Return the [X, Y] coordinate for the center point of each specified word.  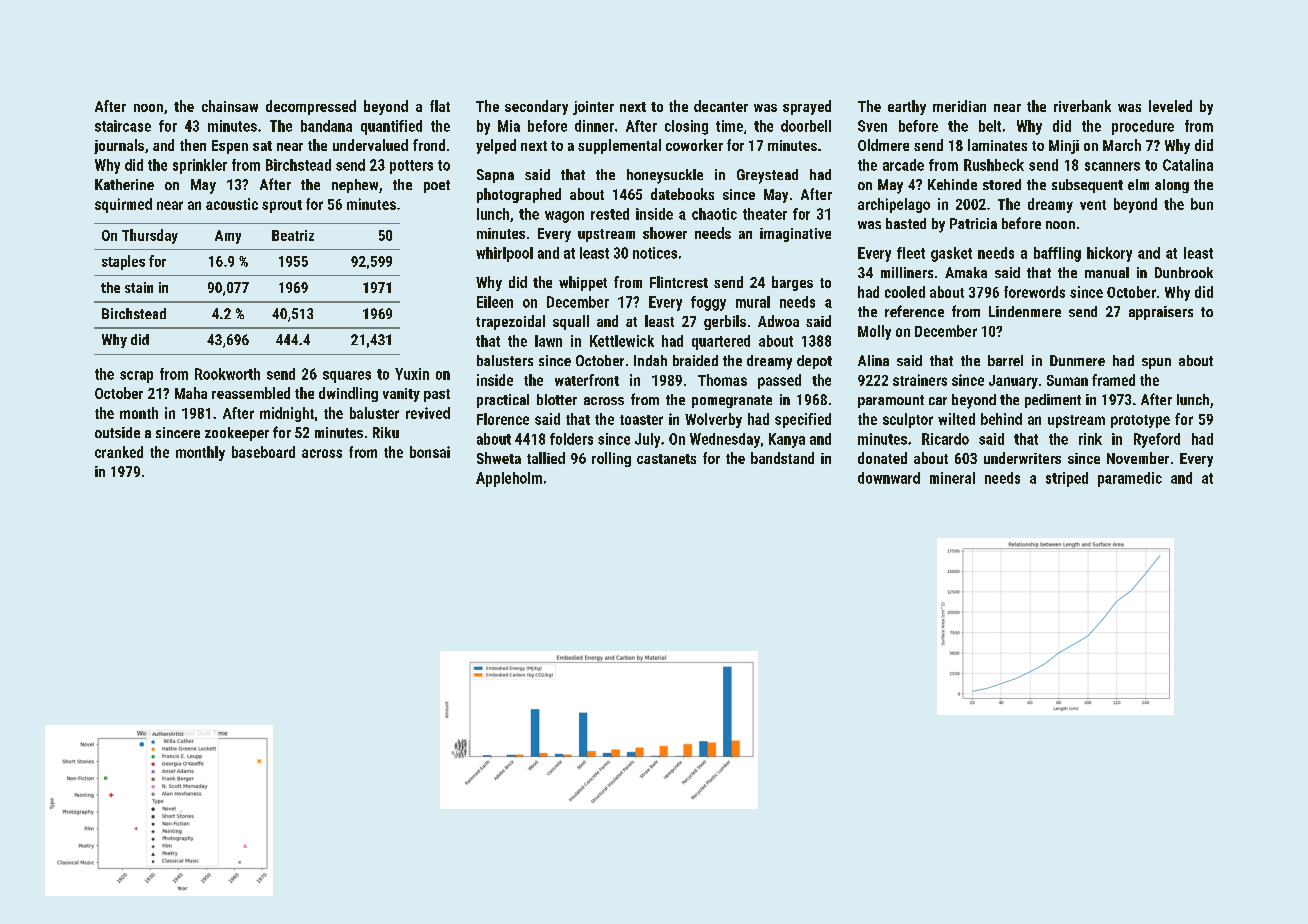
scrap [136, 377]
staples [123, 262]
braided [695, 360]
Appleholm [509, 479]
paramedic [1130, 479]
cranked [119, 452]
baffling [1057, 254]
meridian [959, 106]
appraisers [1161, 313]
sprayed [807, 107]
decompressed [311, 107]
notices [655, 253]
